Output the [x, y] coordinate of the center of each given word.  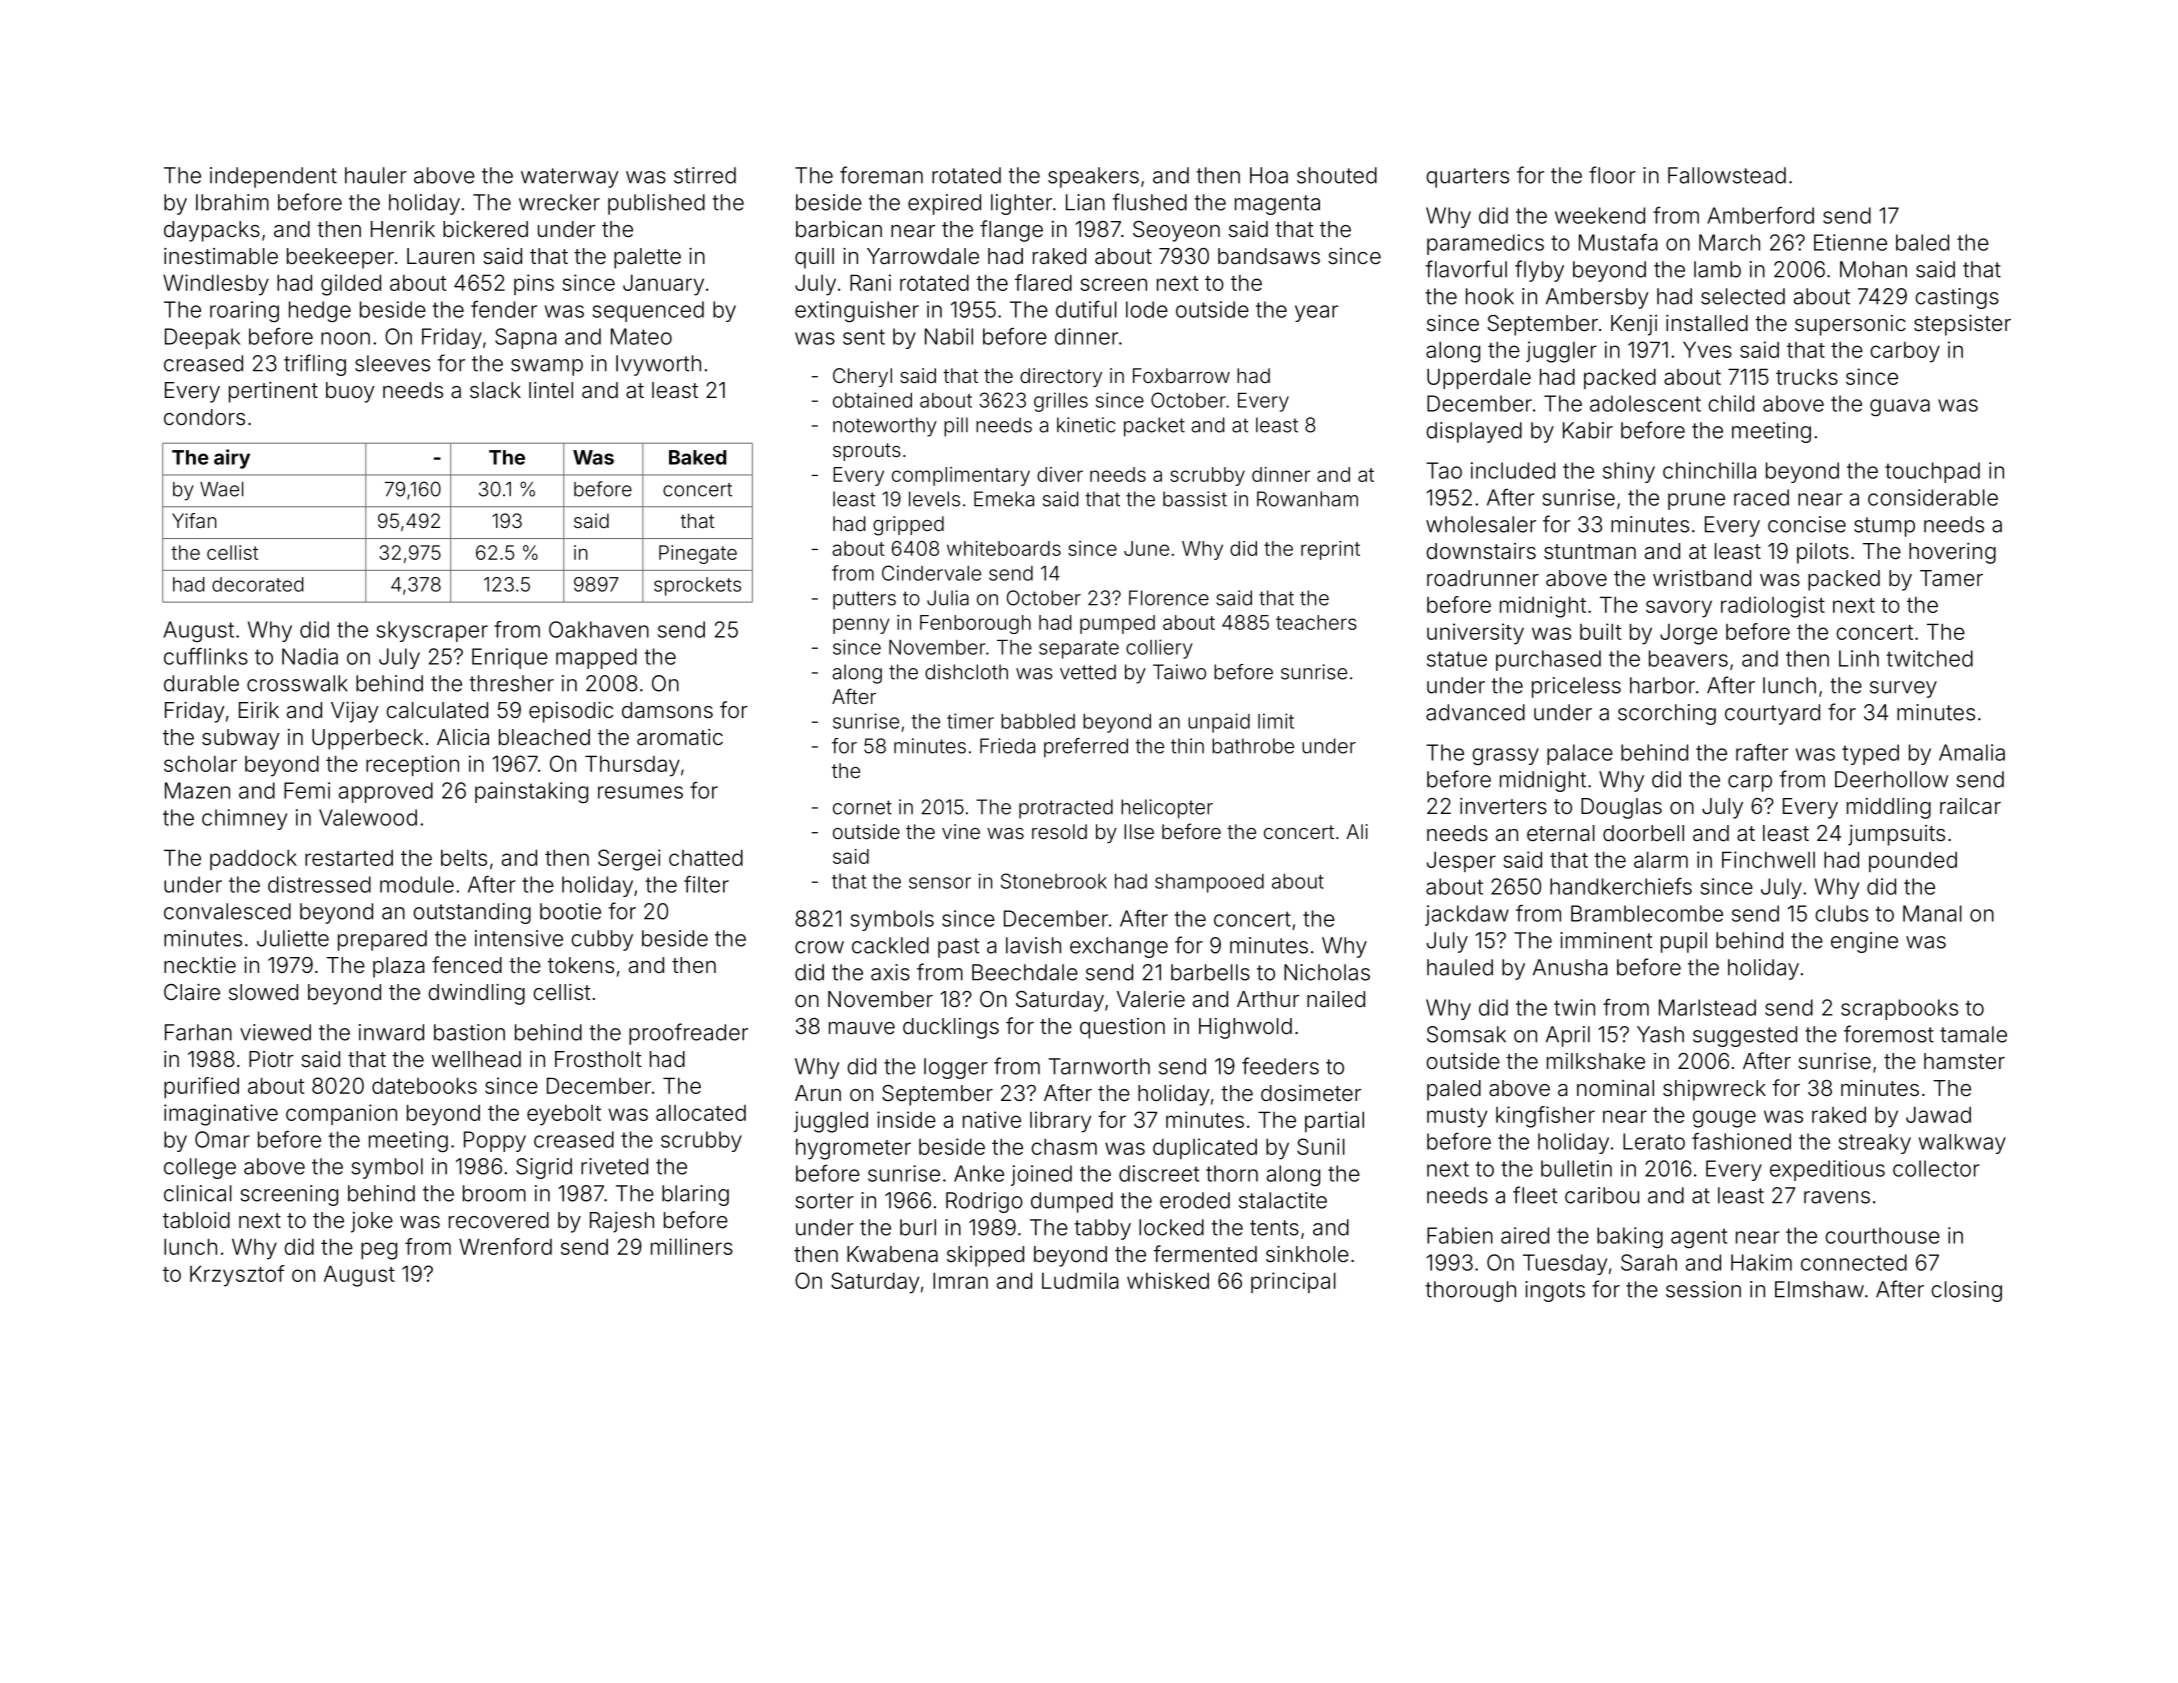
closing [1966, 1291]
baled [1922, 242]
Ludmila [1080, 1280]
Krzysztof [237, 1276]
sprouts [867, 452]
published [656, 204]
